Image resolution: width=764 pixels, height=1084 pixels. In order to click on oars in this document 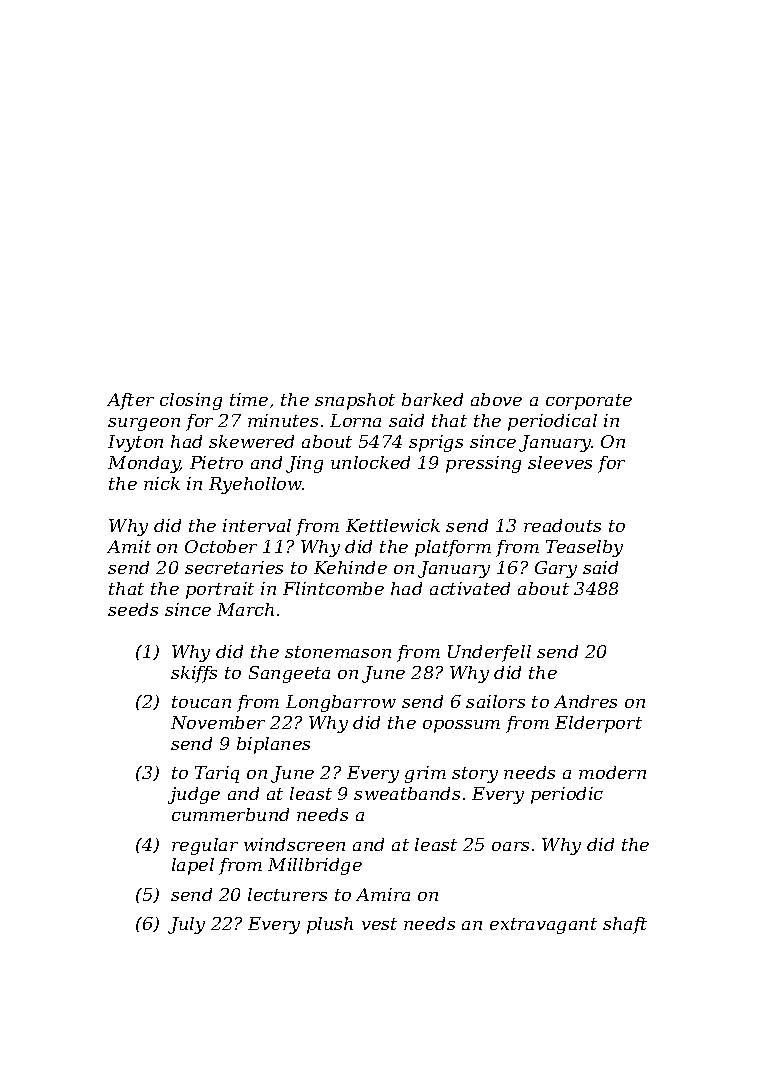, I will do `click(510, 846)`.
